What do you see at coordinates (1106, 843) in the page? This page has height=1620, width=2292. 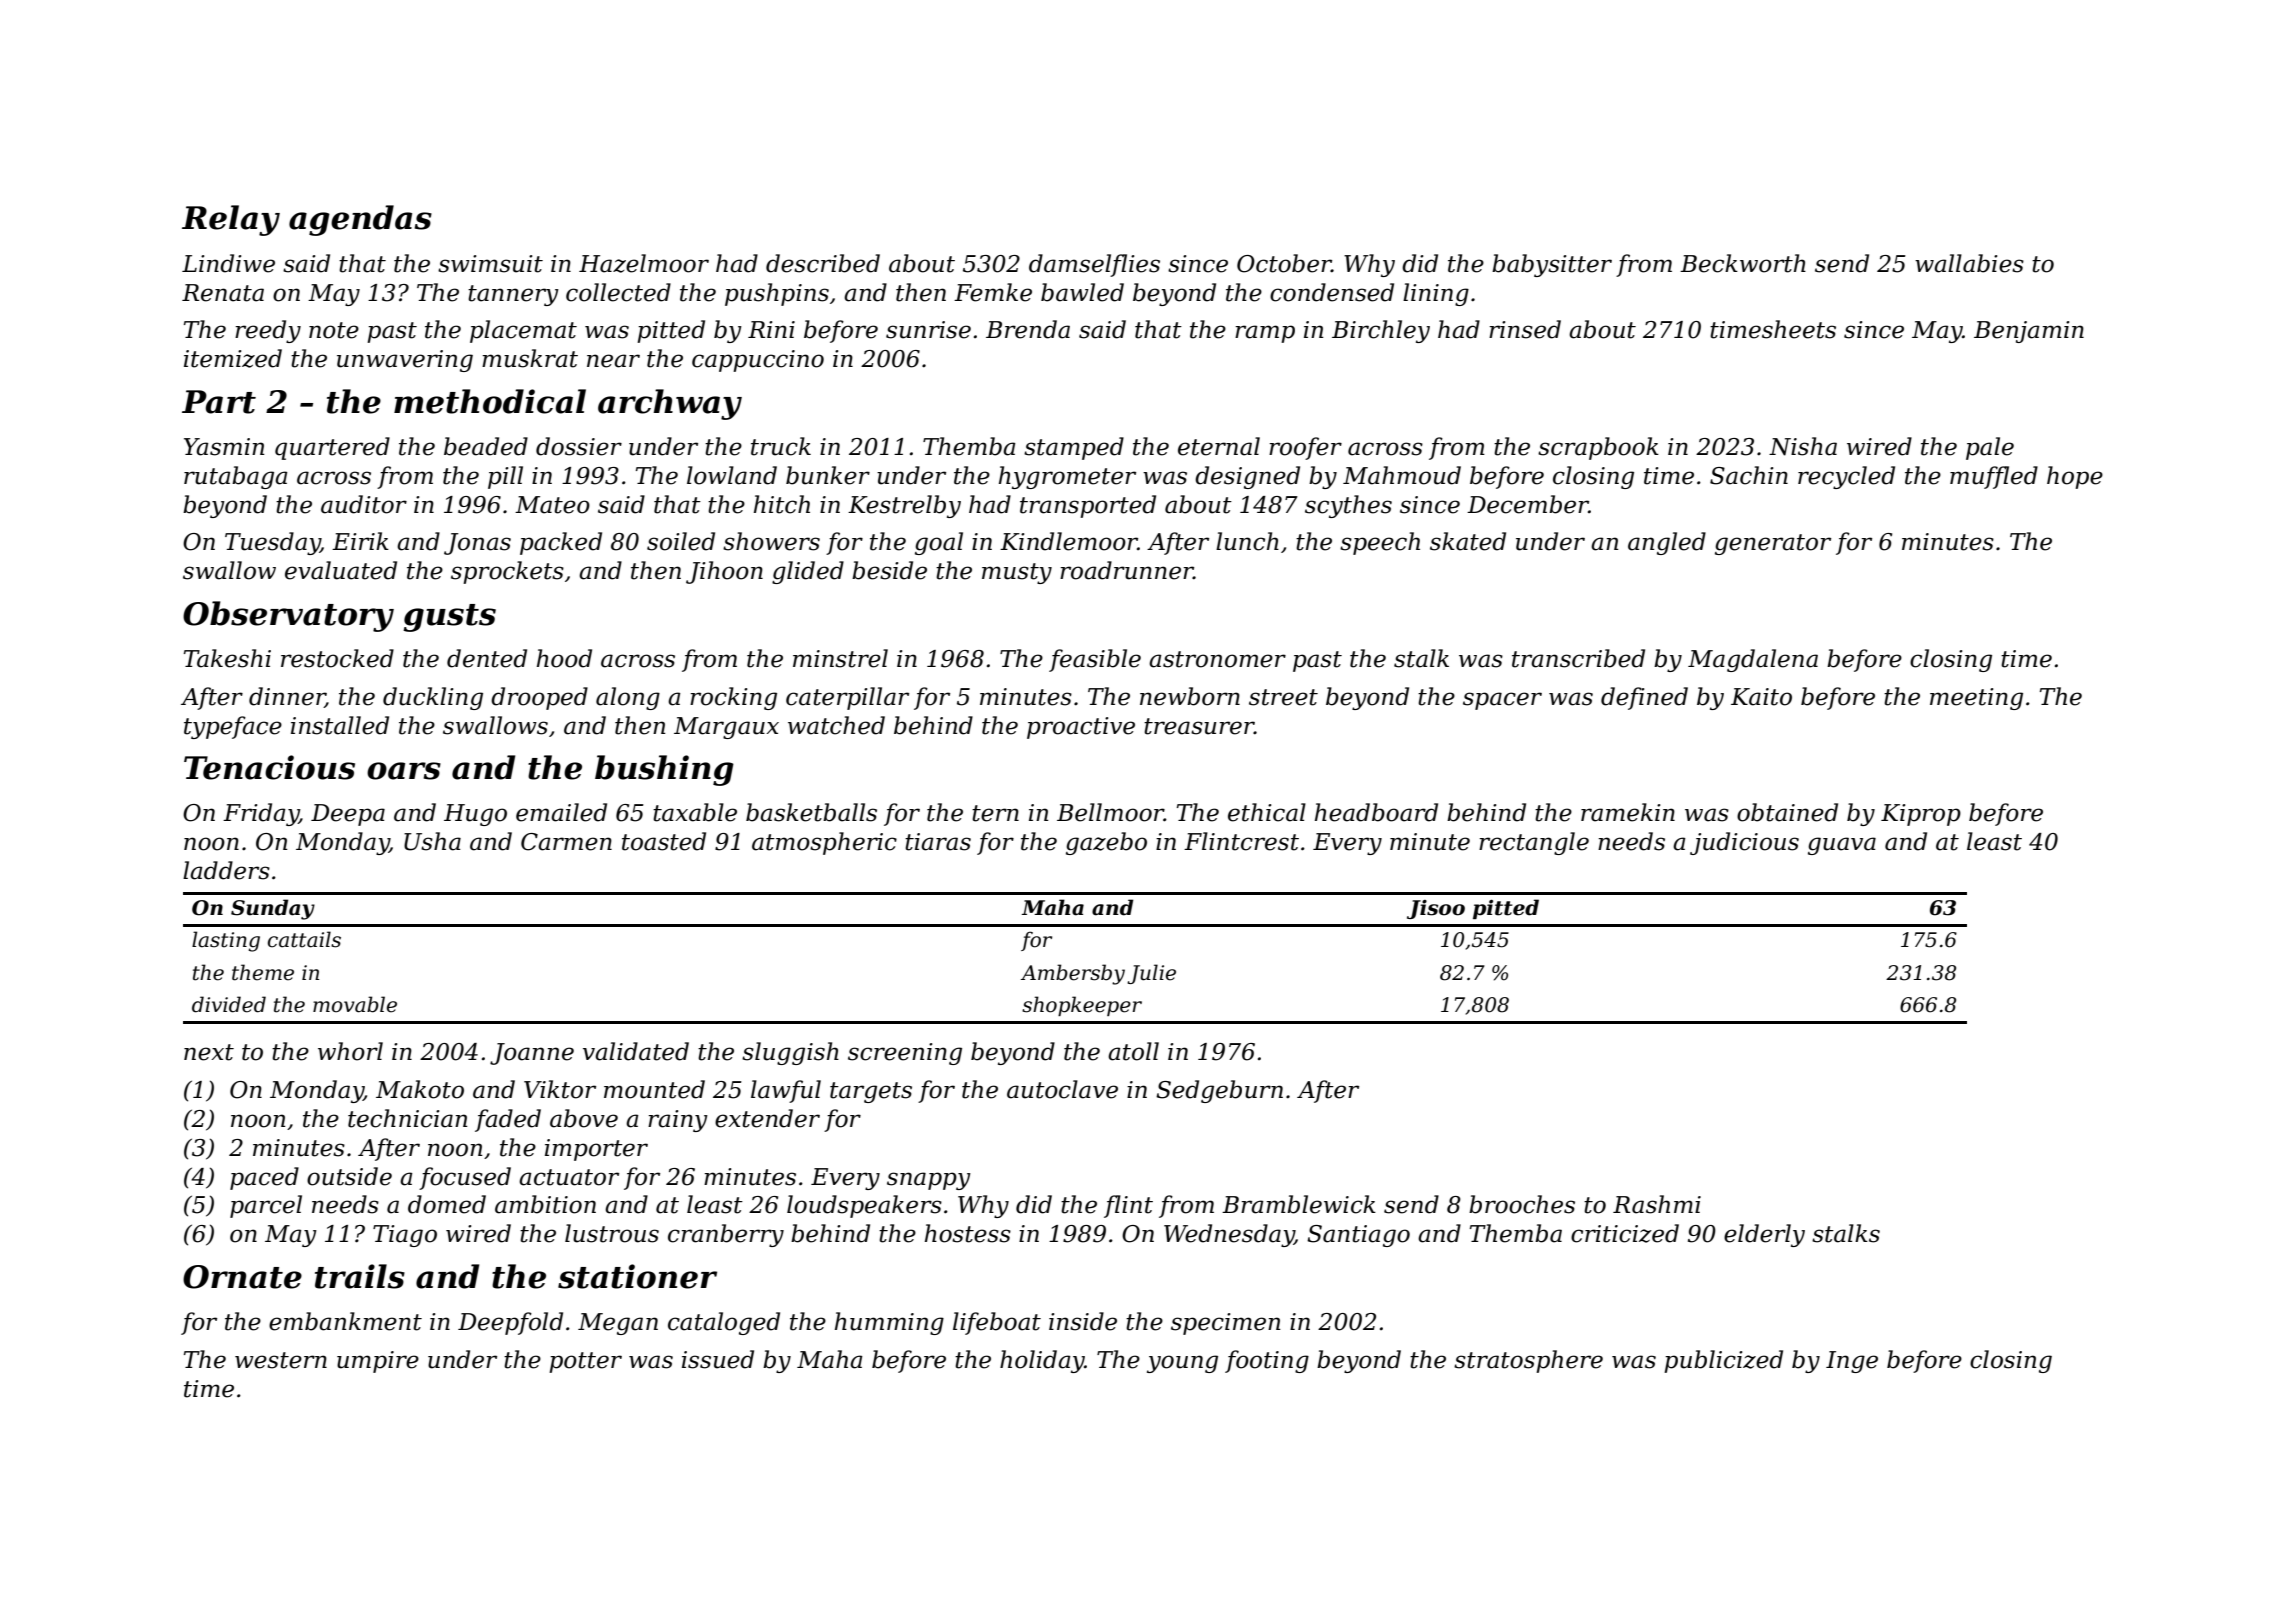 I see `gazebo` at bounding box center [1106, 843].
